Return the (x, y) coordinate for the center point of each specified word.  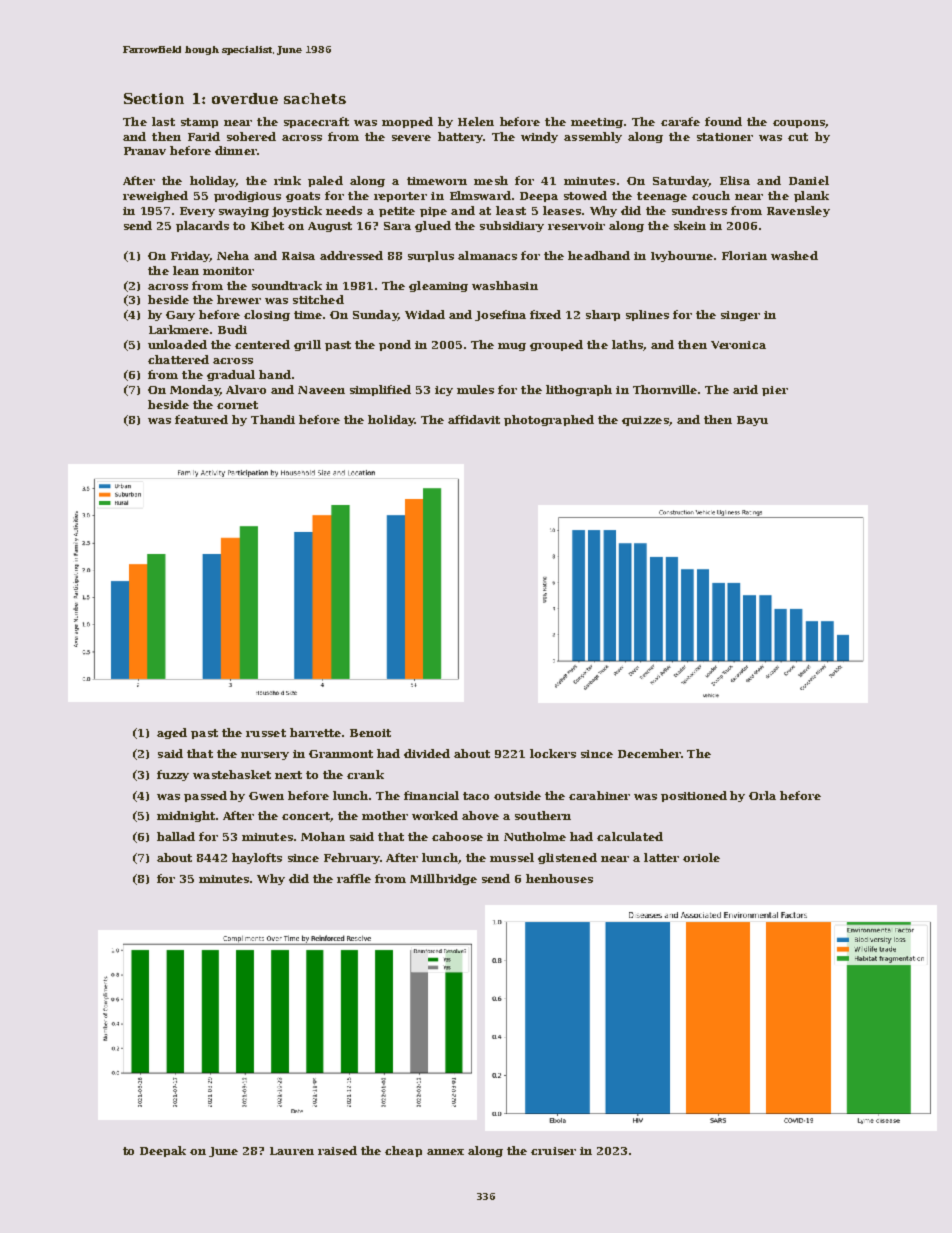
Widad (425, 314)
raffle (354, 878)
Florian (744, 255)
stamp (199, 123)
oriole (701, 857)
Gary (180, 316)
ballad (176, 836)
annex (445, 1152)
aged (172, 733)
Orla (762, 795)
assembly (593, 137)
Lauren (292, 1151)
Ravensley (798, 211)
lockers (553, 753)
